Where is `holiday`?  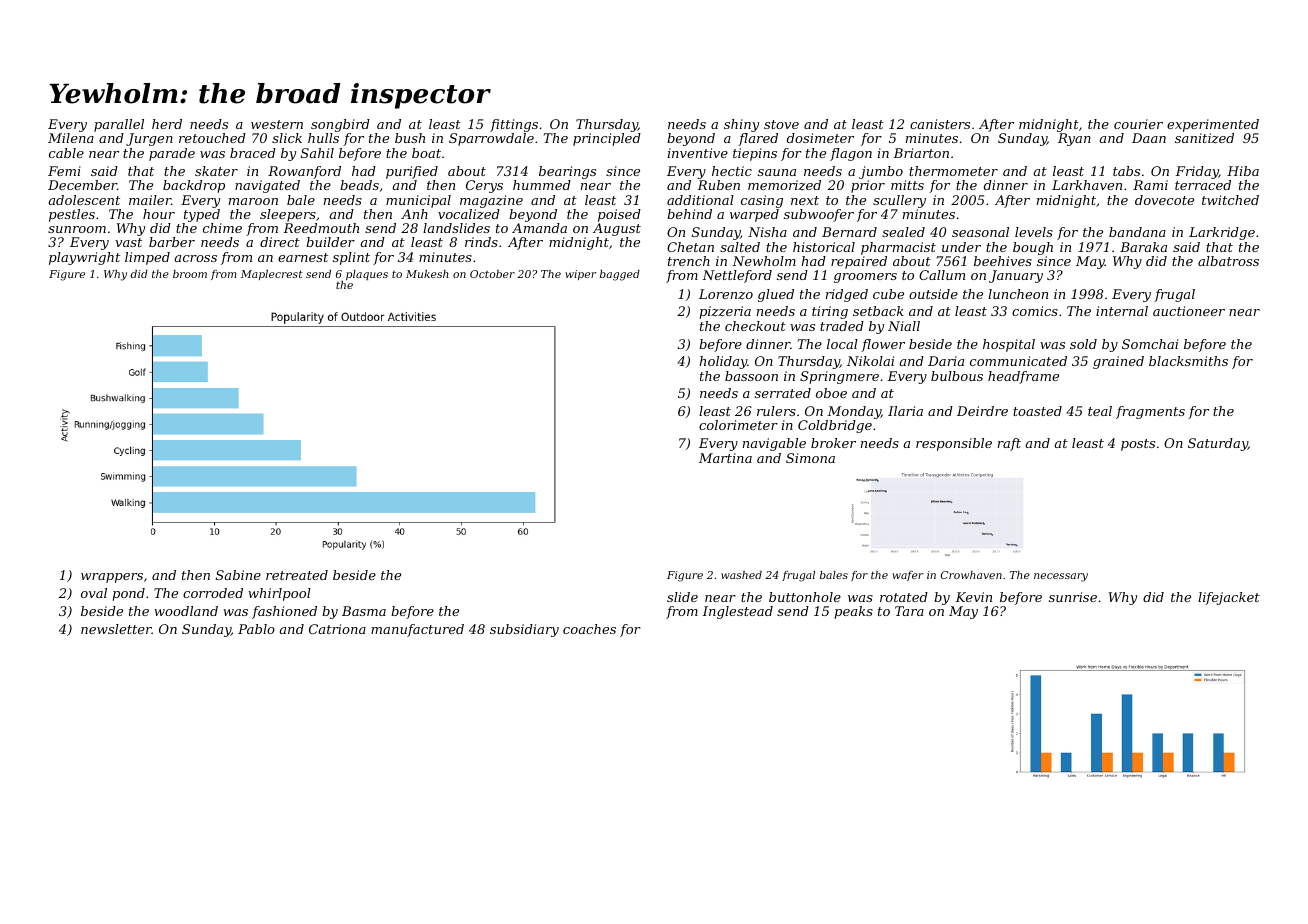
holiday is located at coordinates (723, 362).
